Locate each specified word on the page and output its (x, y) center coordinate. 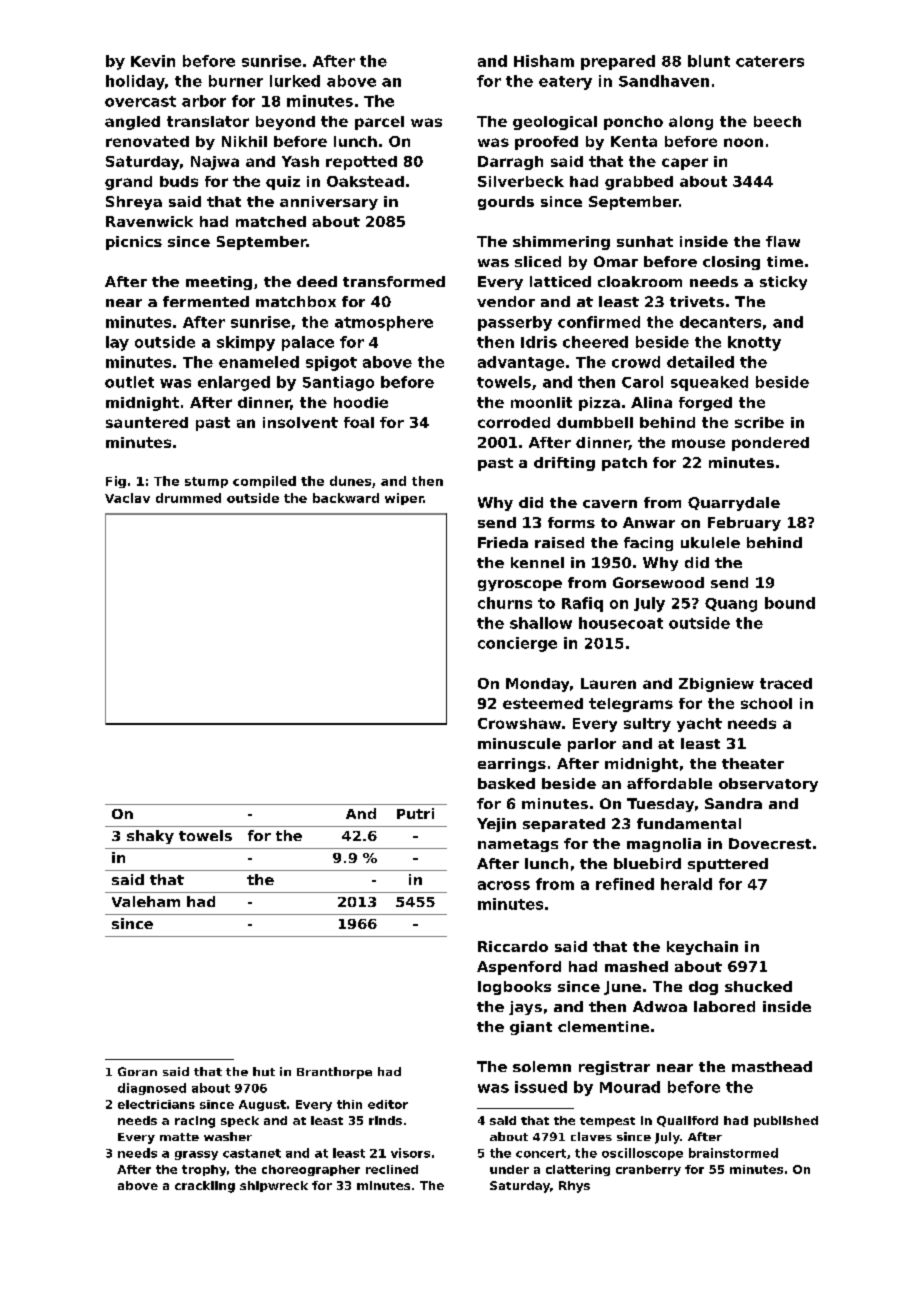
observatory (768, 785)
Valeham (146, 901)
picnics (134, 243)
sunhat (645, 241)
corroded (514, 422)
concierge (517, 644)
